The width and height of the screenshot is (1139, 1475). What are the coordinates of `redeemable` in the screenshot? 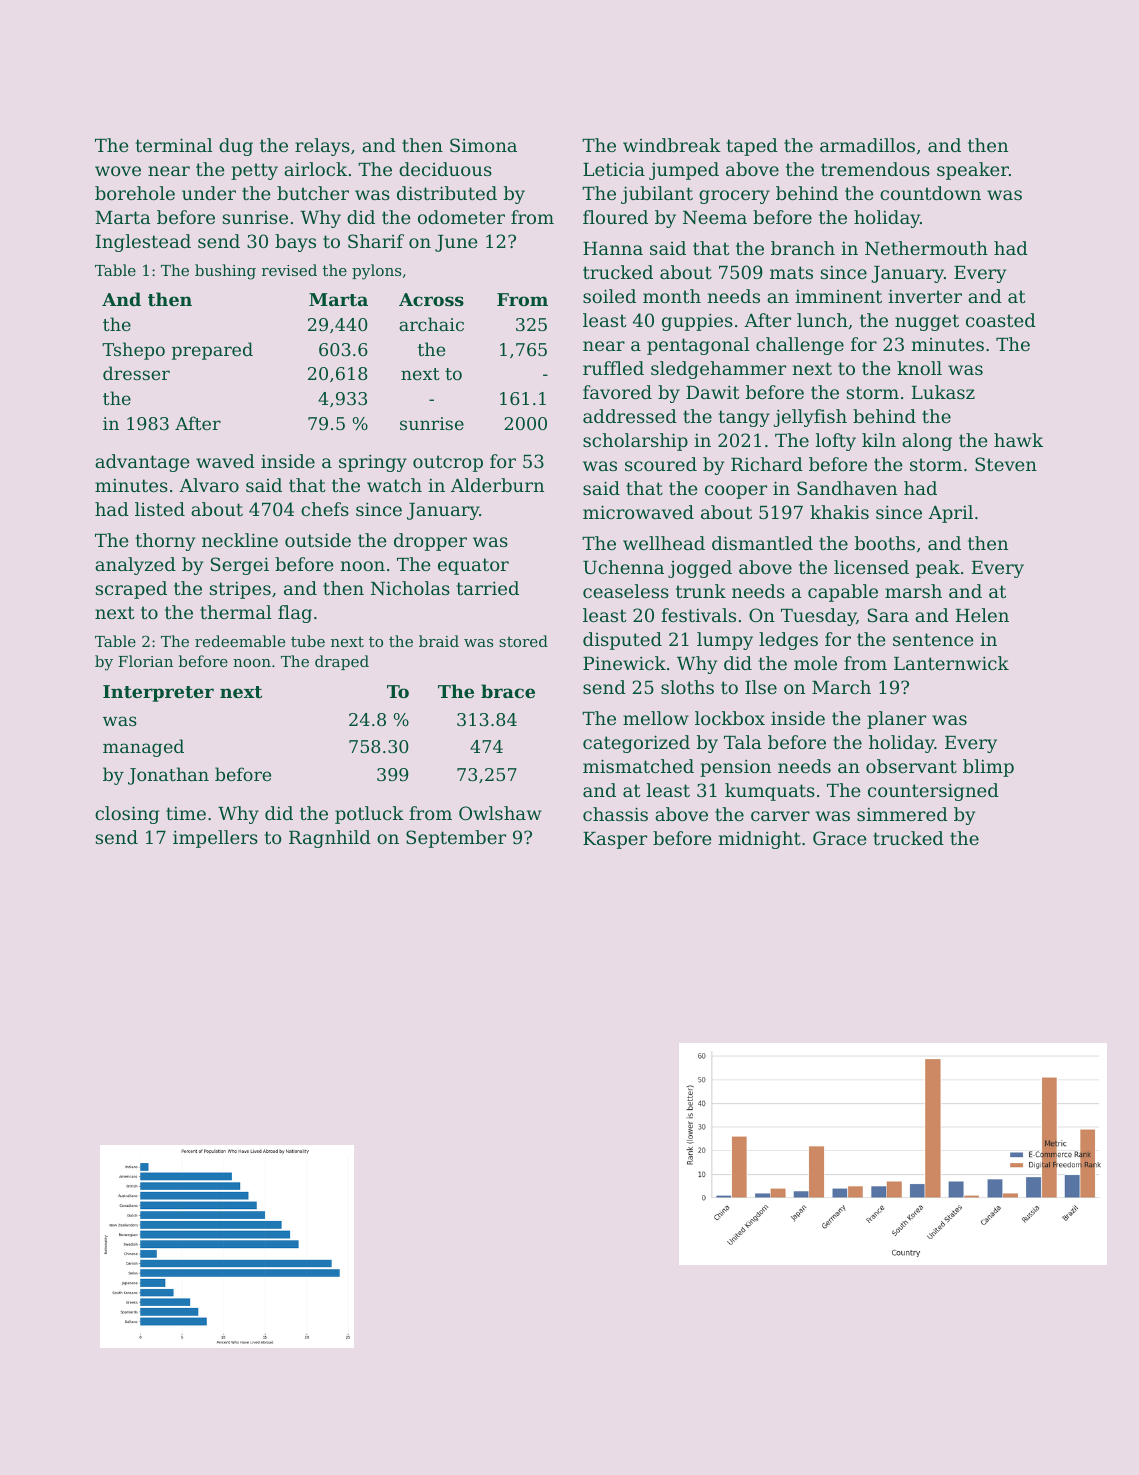 It's located at (240, 641).
